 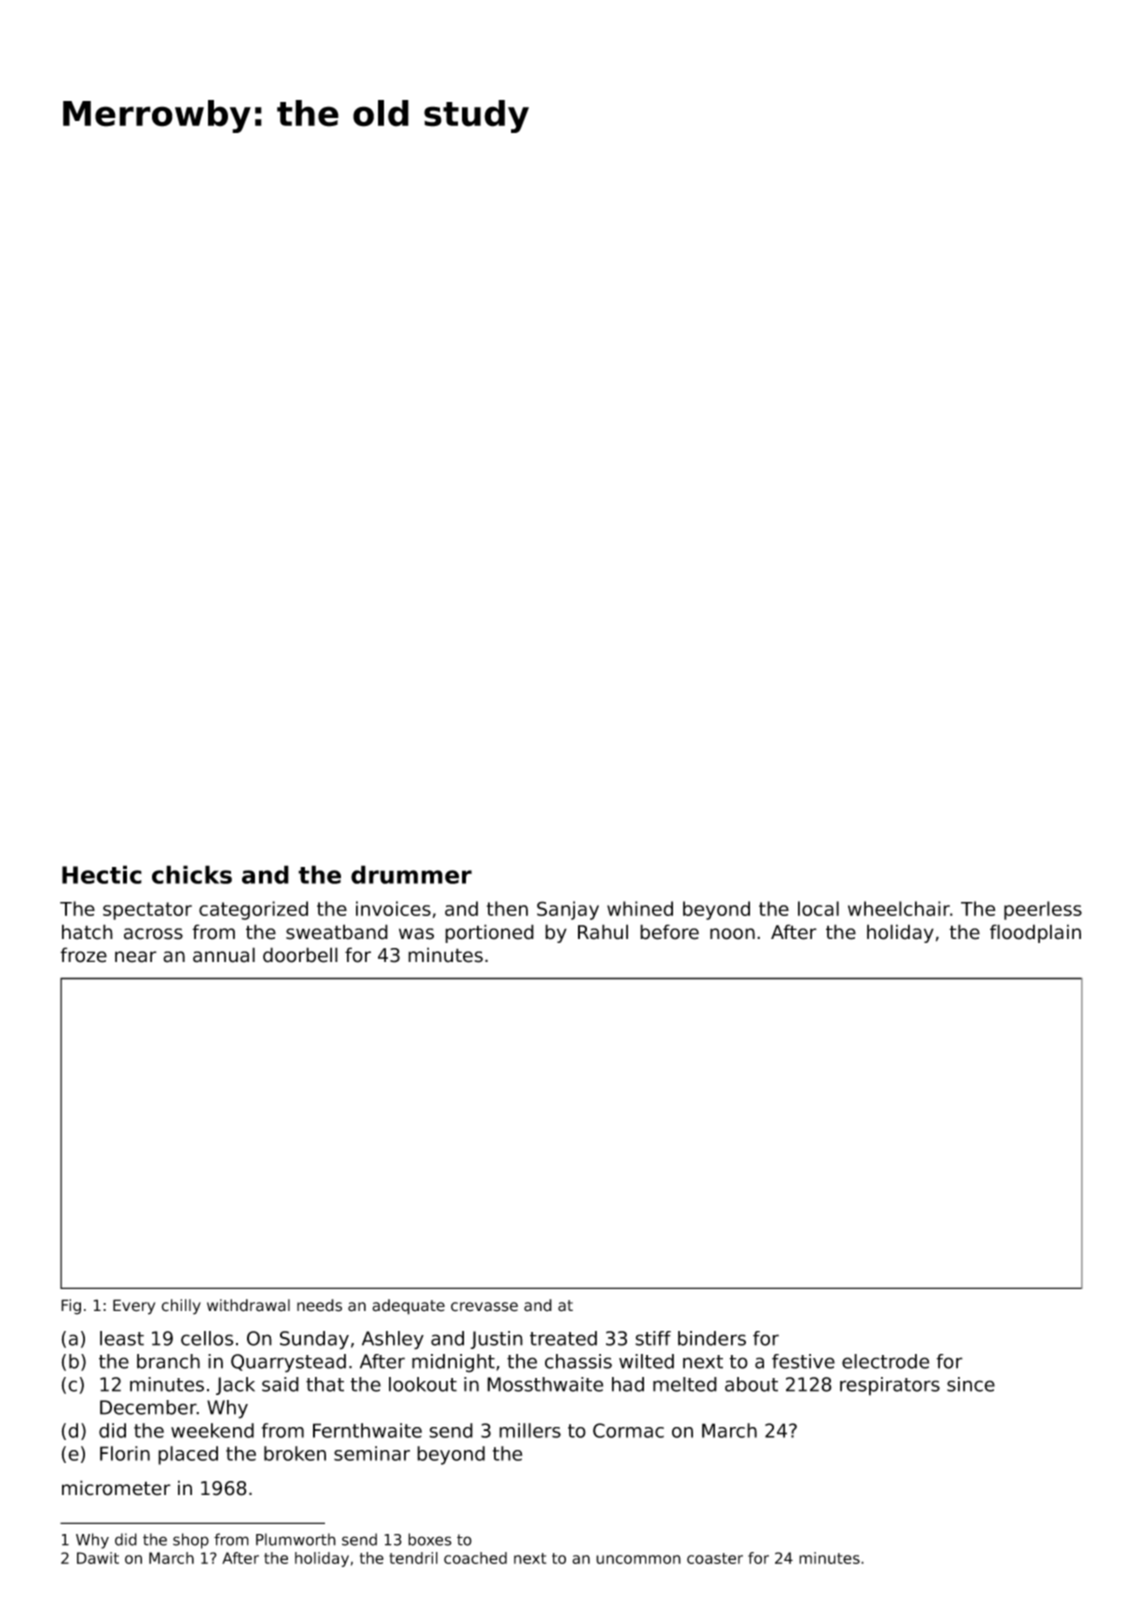 What do you see at coordinates (83, 955) in the screenshot?
I see `froze` at bounding box center [83, 955].
